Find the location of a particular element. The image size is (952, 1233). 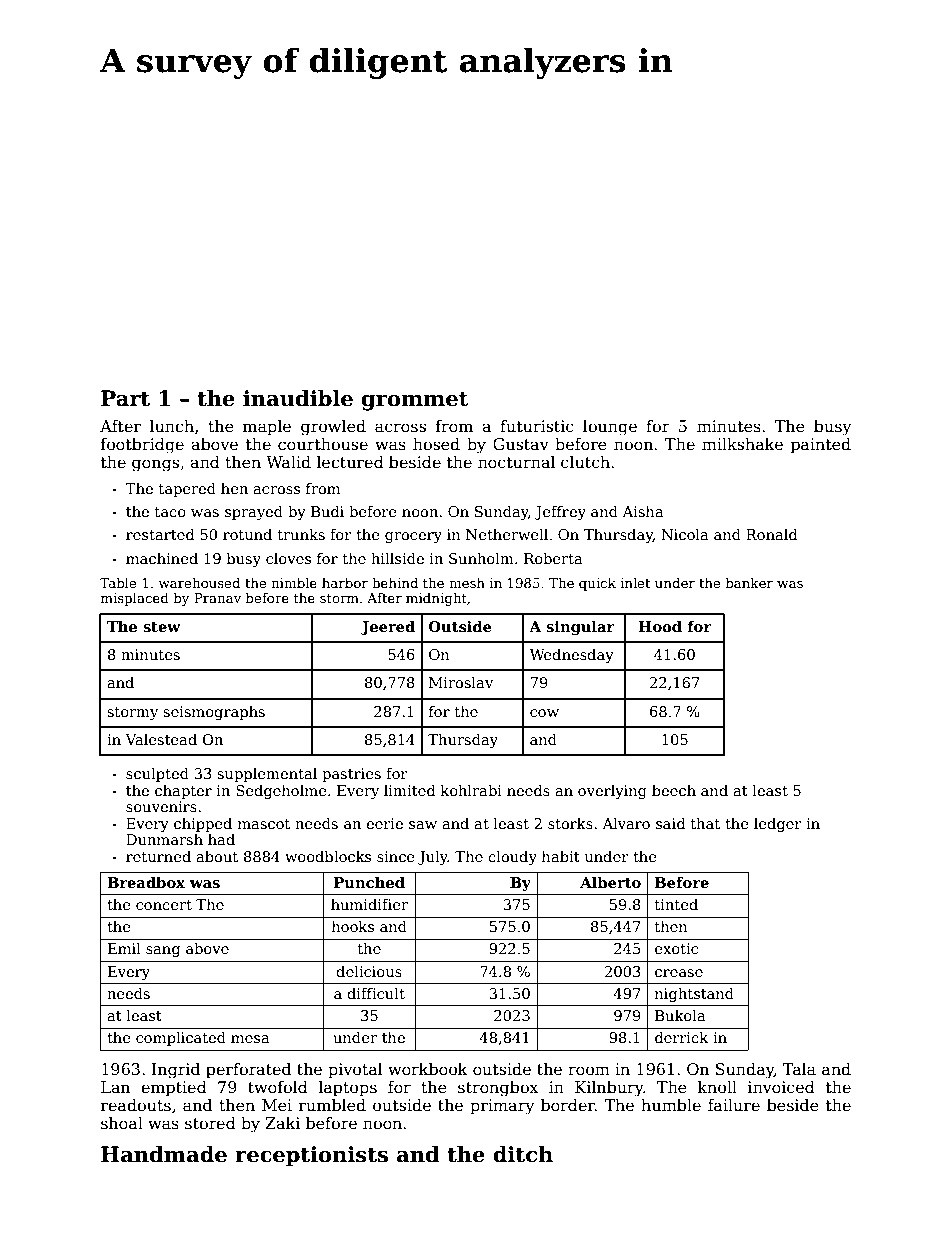

Hood is located at coordinates (660, 626).
